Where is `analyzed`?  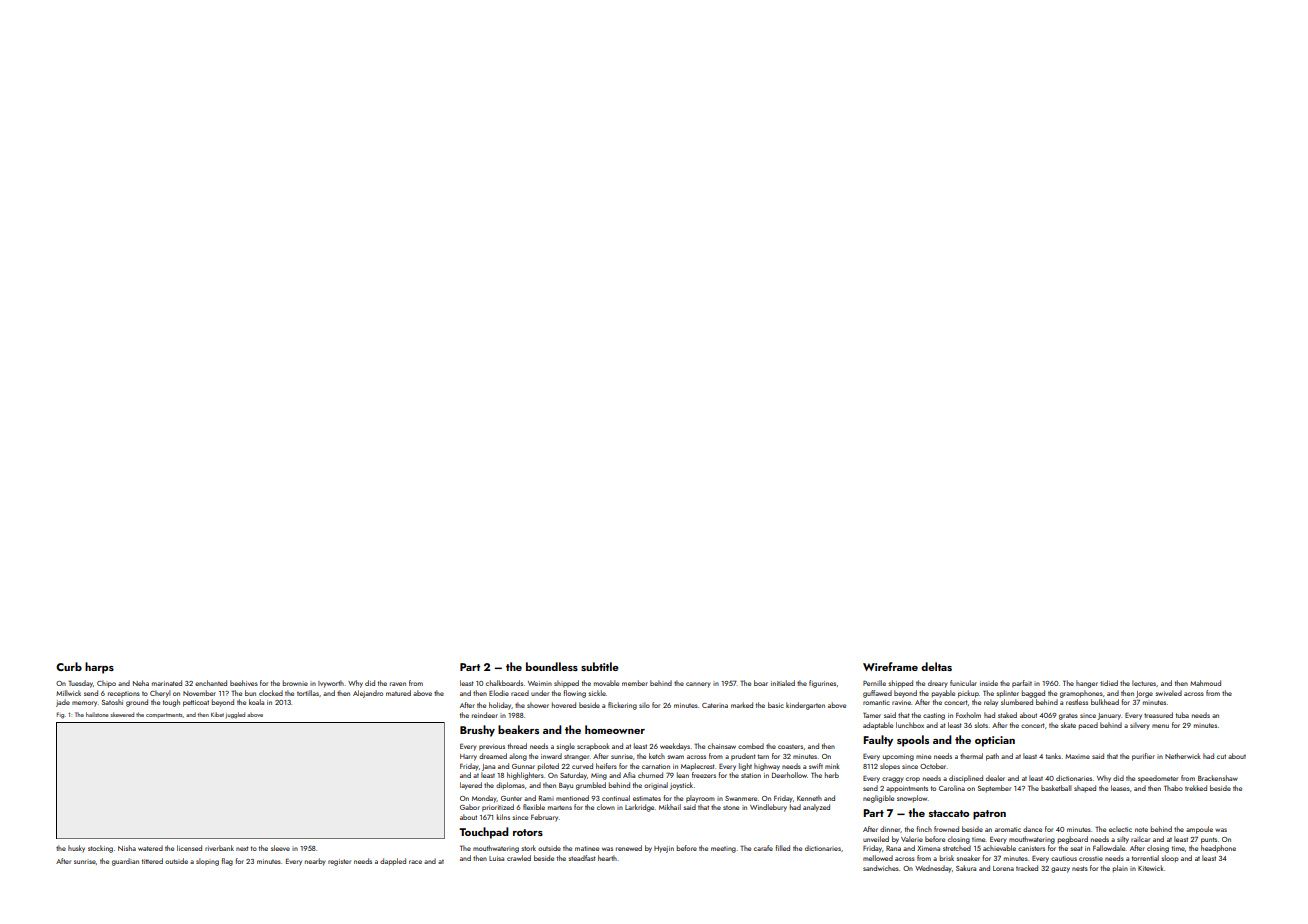 analyzed is located at coordinates (816, 808).
